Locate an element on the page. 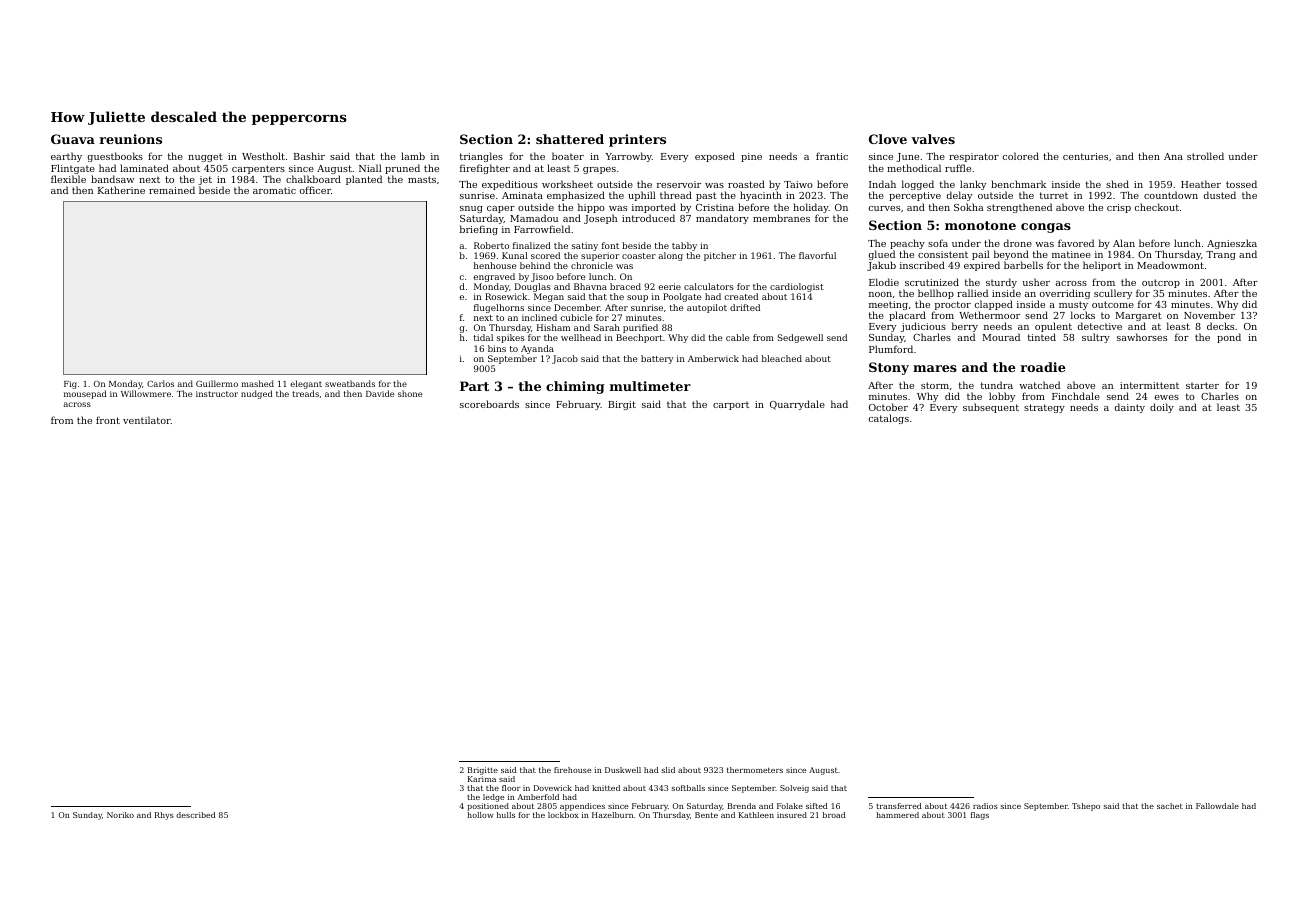 Image resolution: width=1308 pixels, height=924 pixels. ventilator is located at coordinates (147, 420).
